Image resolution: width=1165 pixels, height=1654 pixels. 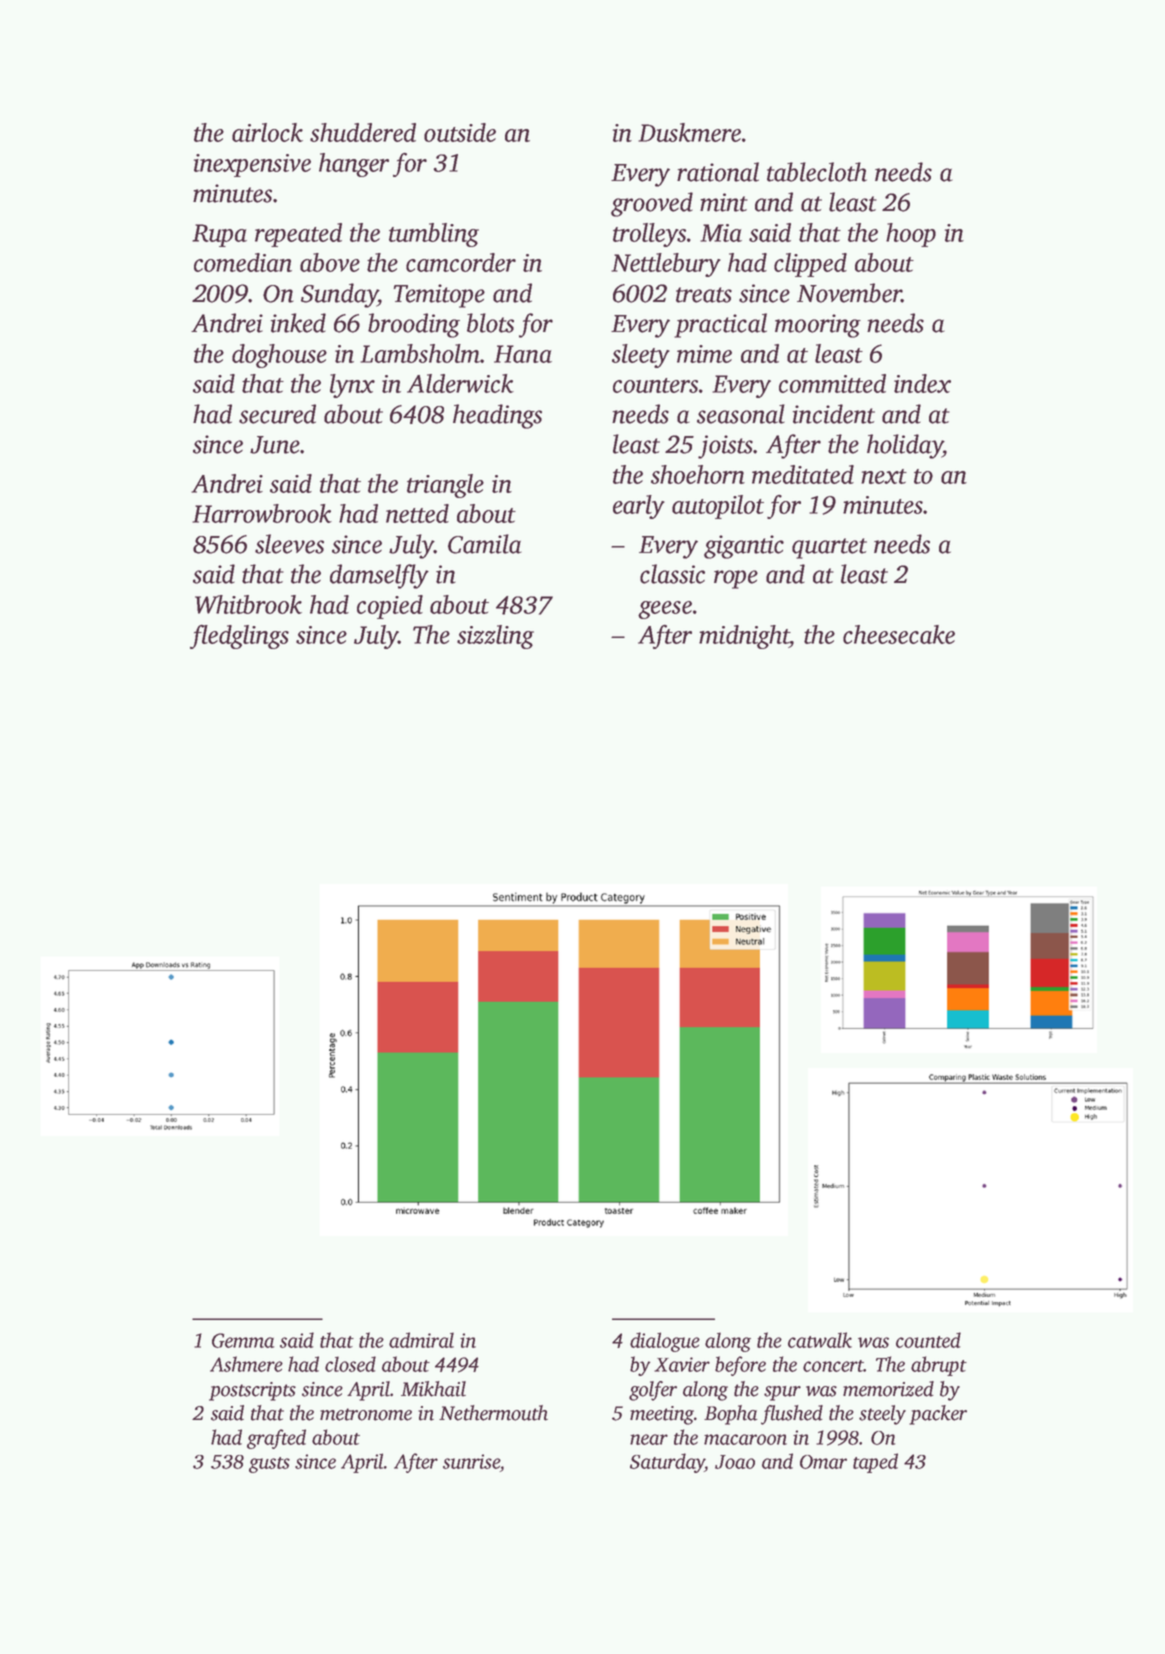 What do you see at coordinates (495, 637) in the screenshot?
I see `sizzling` at bounding box center [495, 637].
